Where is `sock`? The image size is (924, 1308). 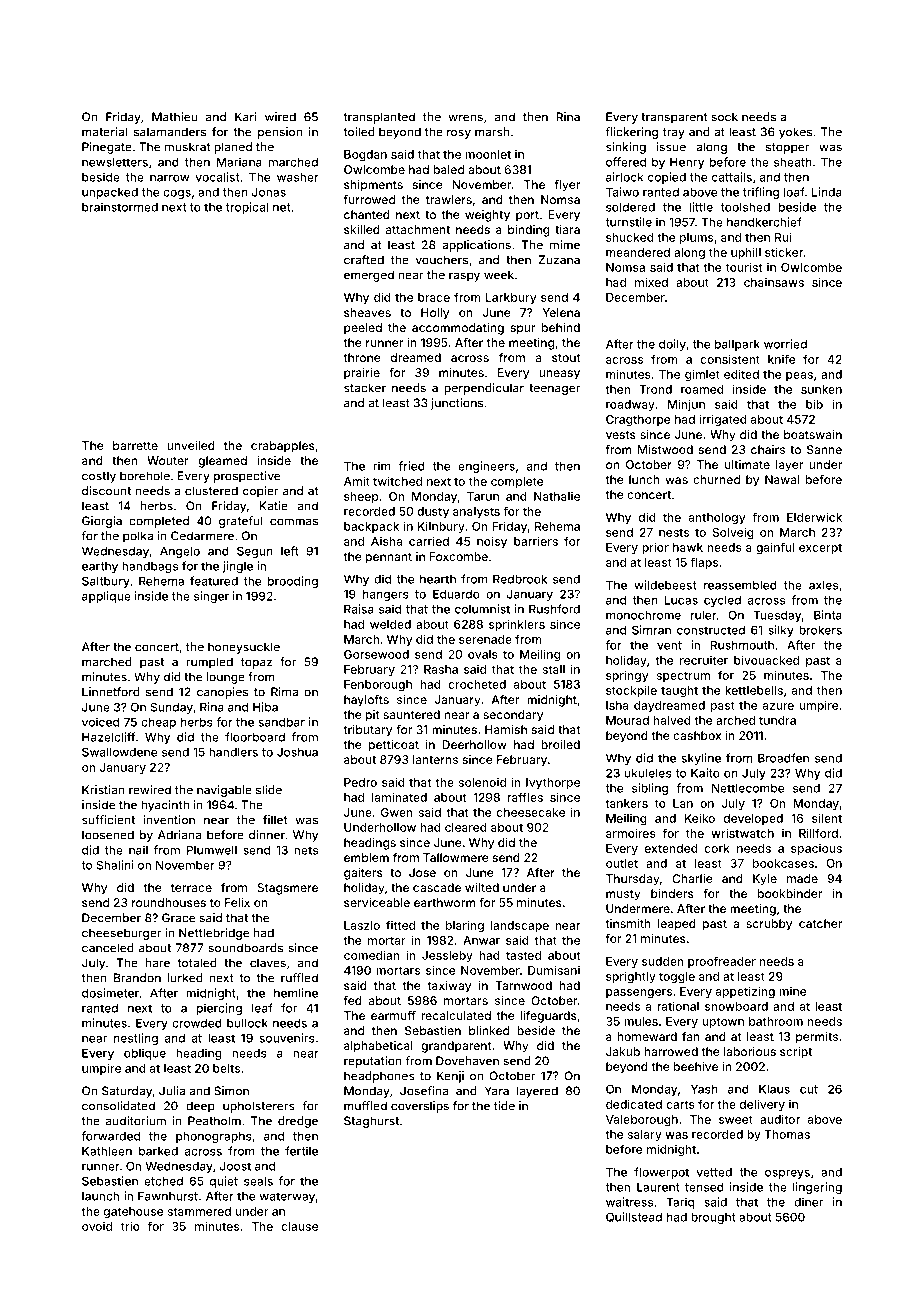
sock is located at coordinates (725, 117).
